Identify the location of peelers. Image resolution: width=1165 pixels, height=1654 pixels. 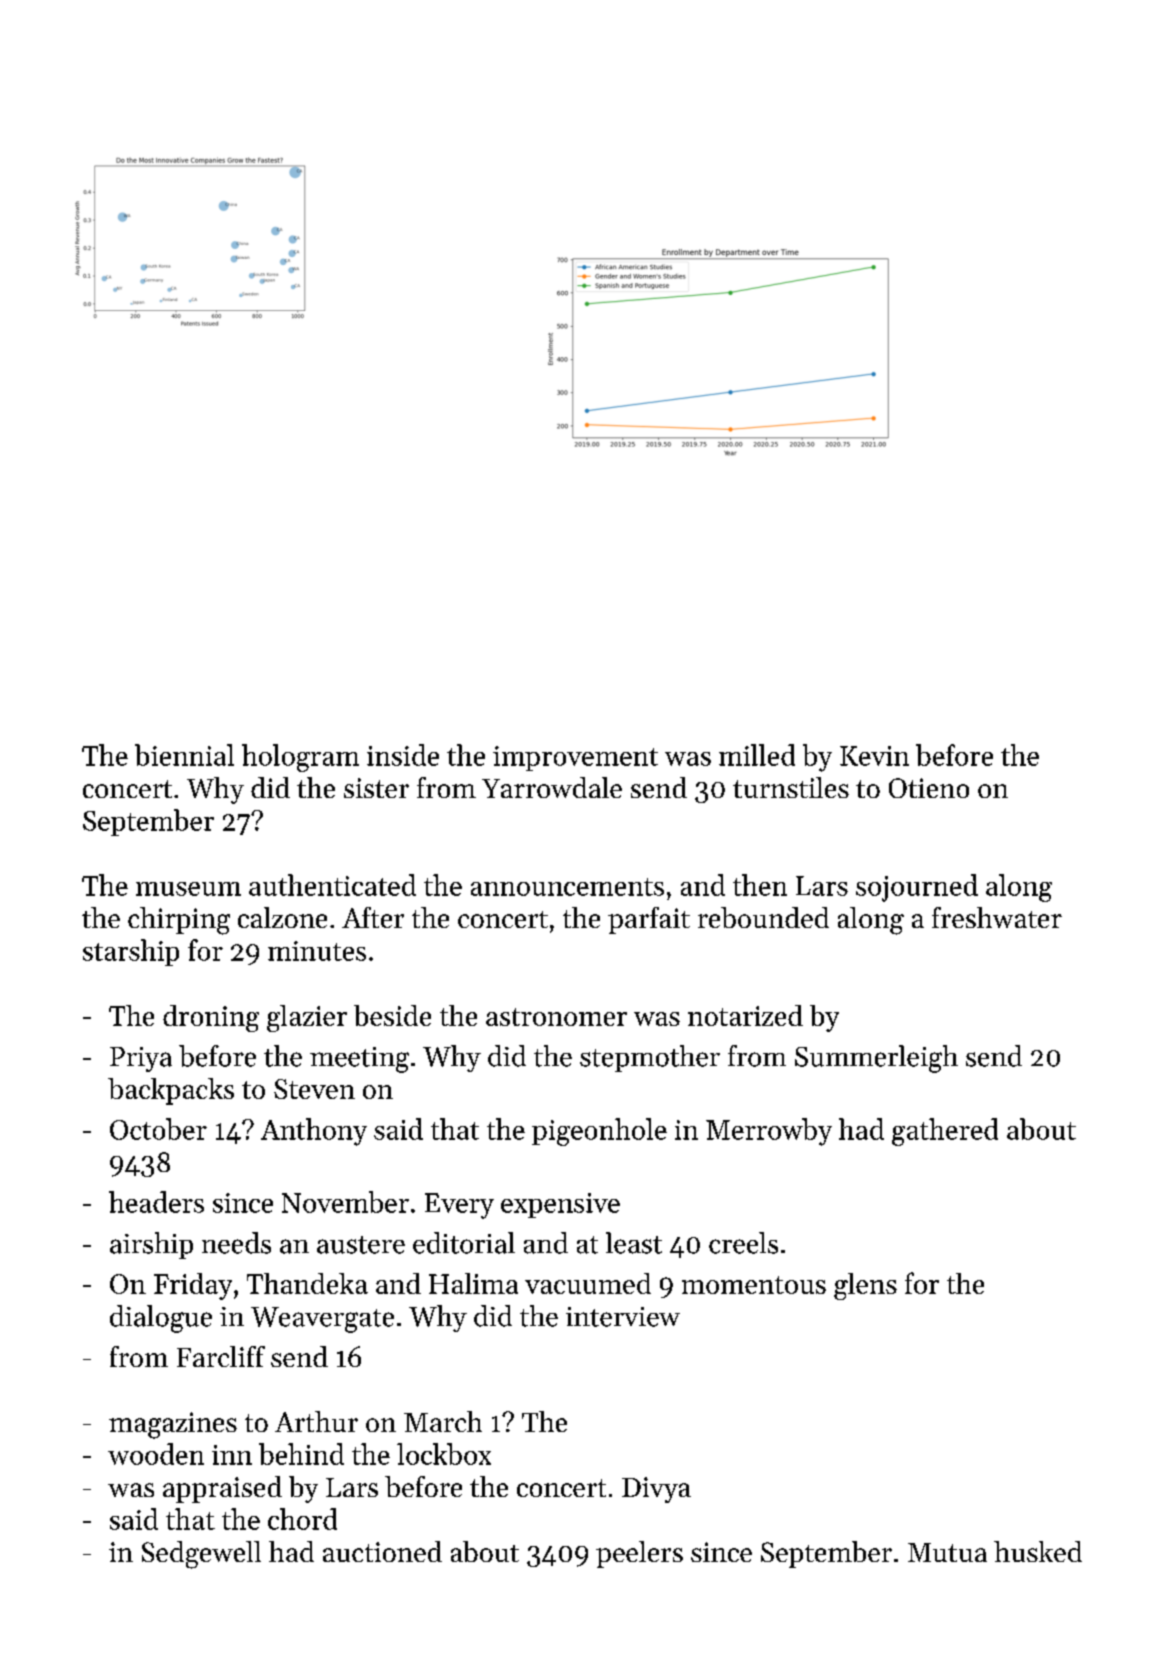
(639, 1554).
